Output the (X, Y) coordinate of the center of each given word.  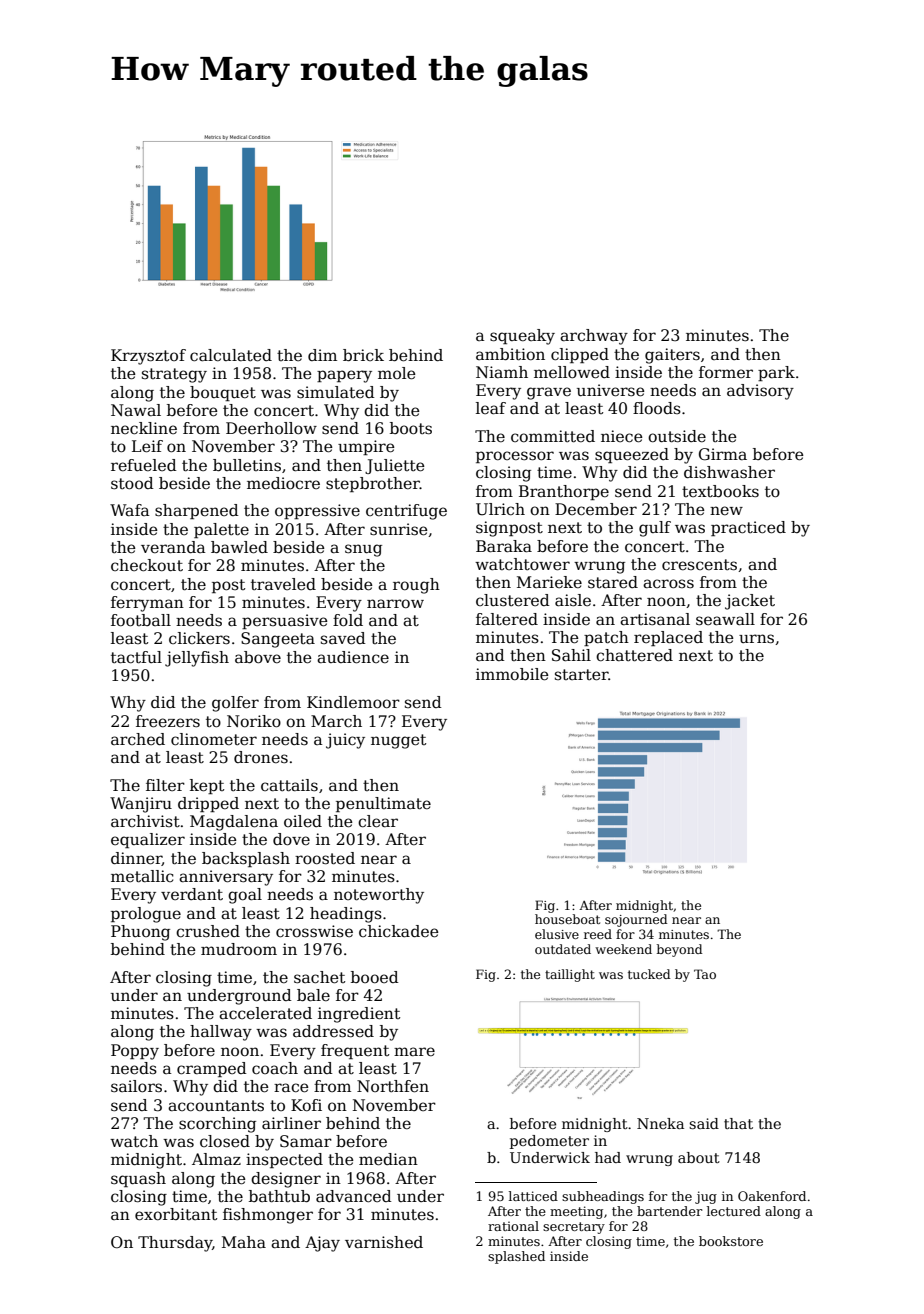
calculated (231, 355)
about (699, 1157)
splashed (516, 1257)
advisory (760, 392)
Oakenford (772, 1196)
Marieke (549, 582)
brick (363, 355)
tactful (136, 657)
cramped (212, 1069)
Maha (244, 1242)
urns (756, 638)
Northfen (393, 1086)
